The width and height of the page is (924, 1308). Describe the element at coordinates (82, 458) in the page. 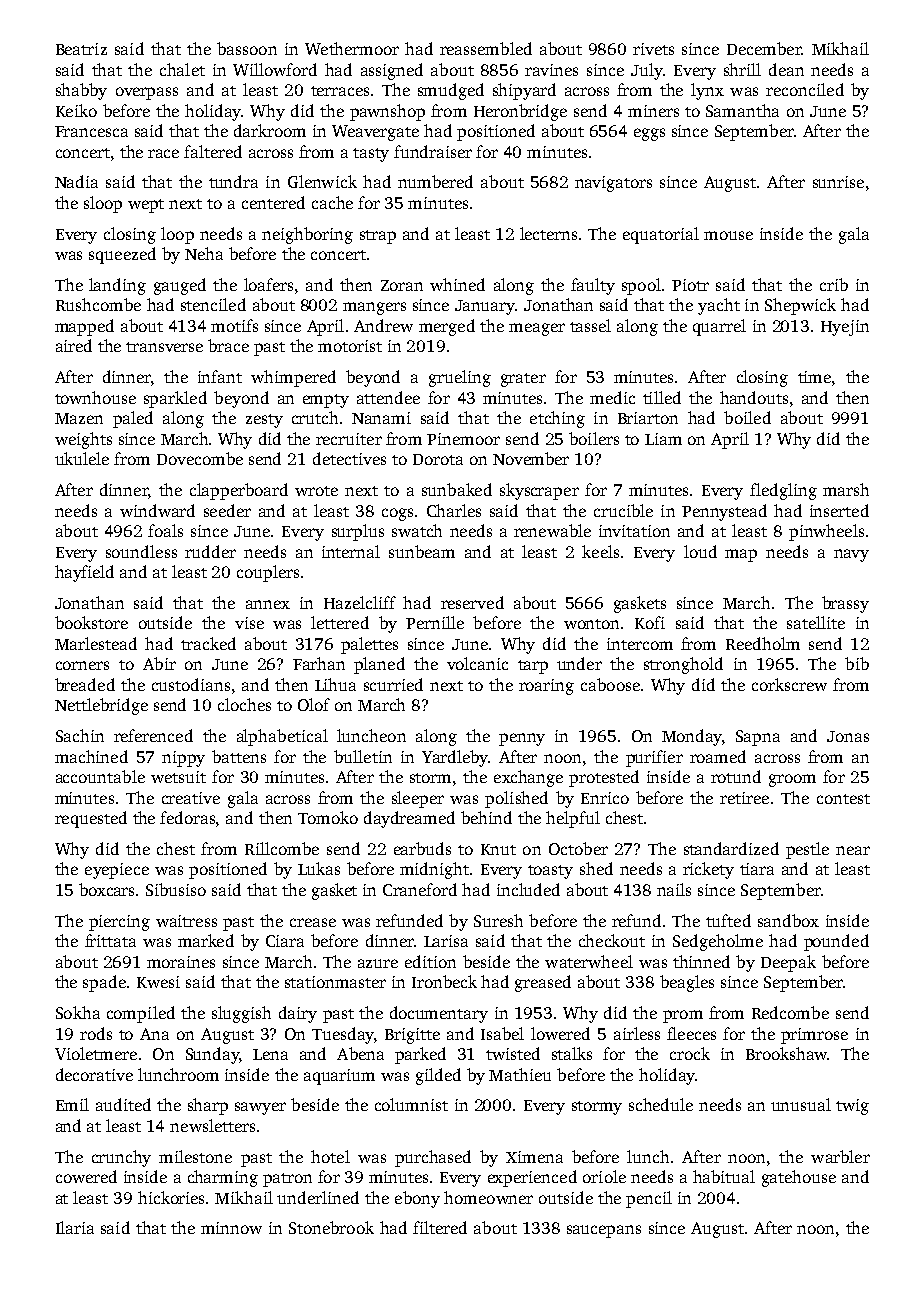

I see `ukulele` at that location.
